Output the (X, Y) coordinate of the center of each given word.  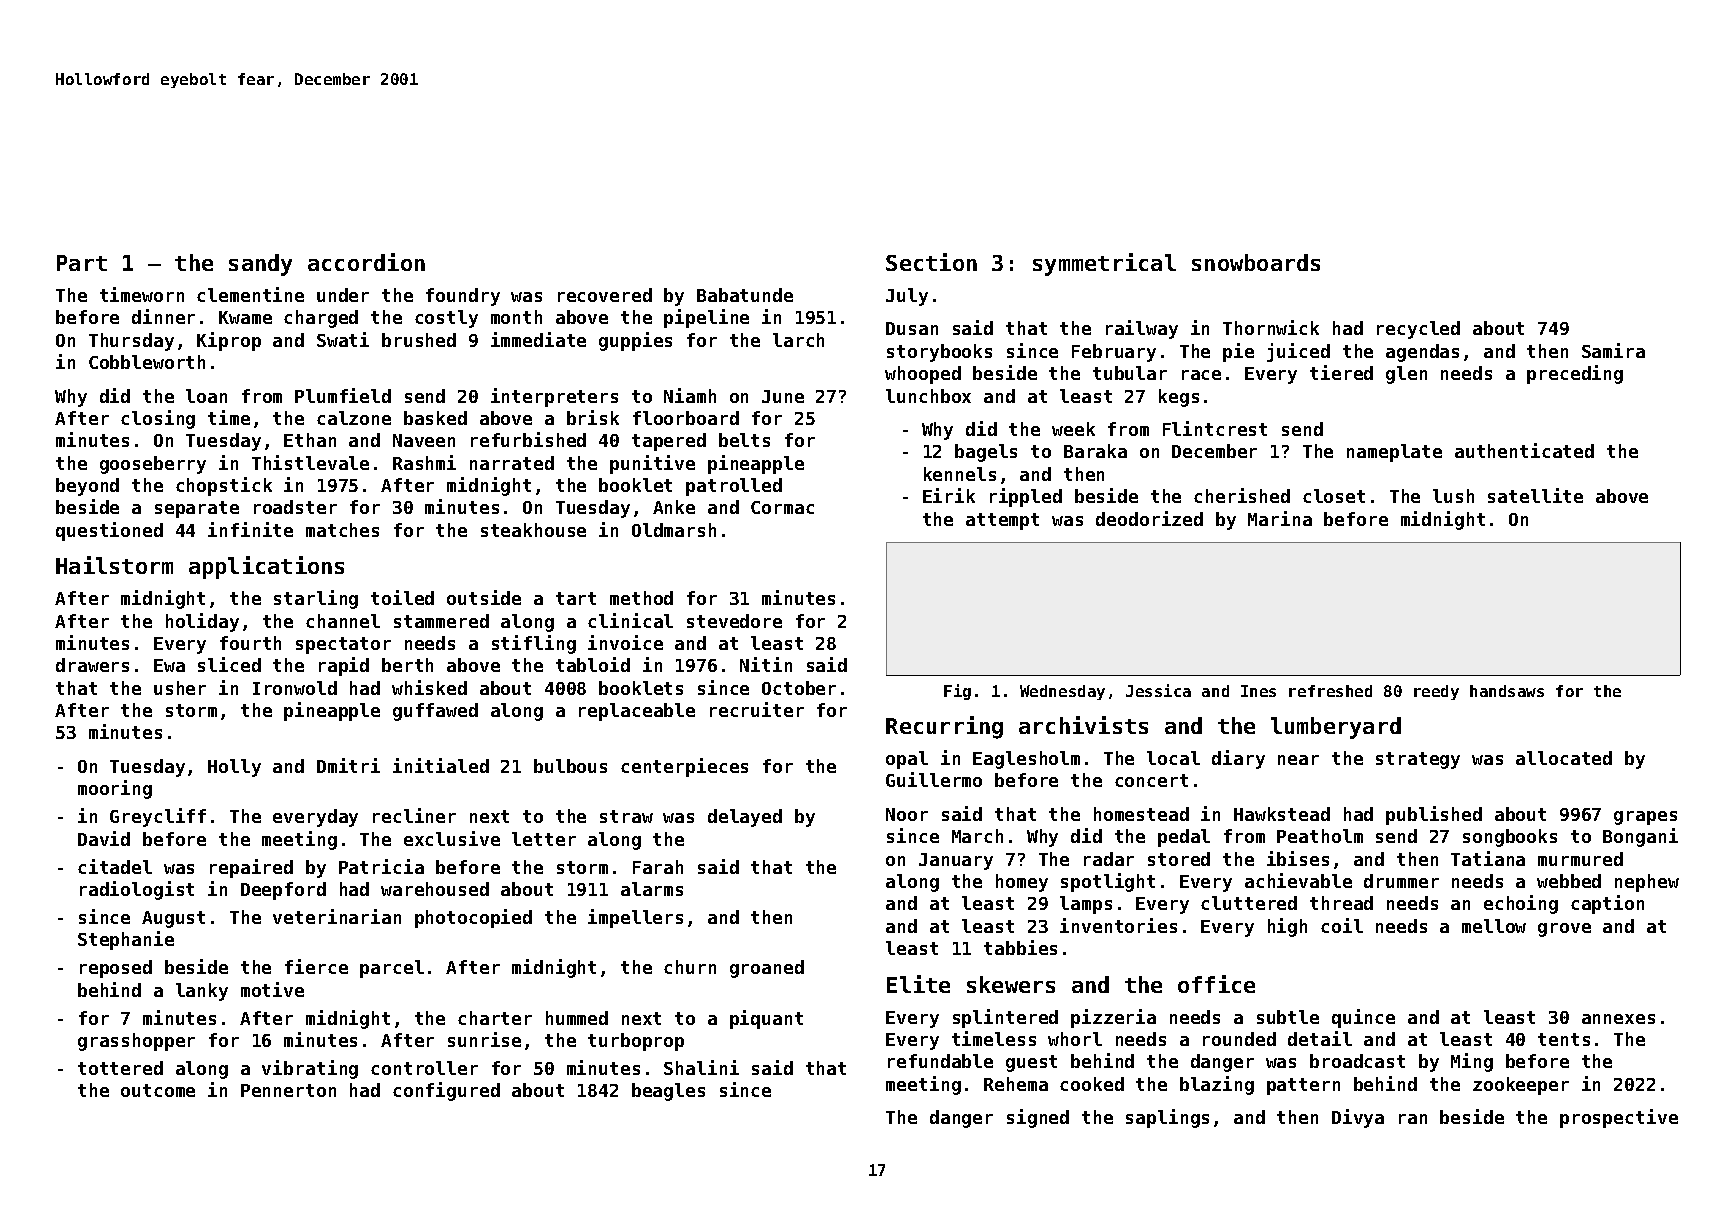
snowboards (1256, 262)
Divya (1358, 1118)
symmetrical (1104, 264)
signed (1038, 1118)
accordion (366, 262)
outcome (158, 1090)
